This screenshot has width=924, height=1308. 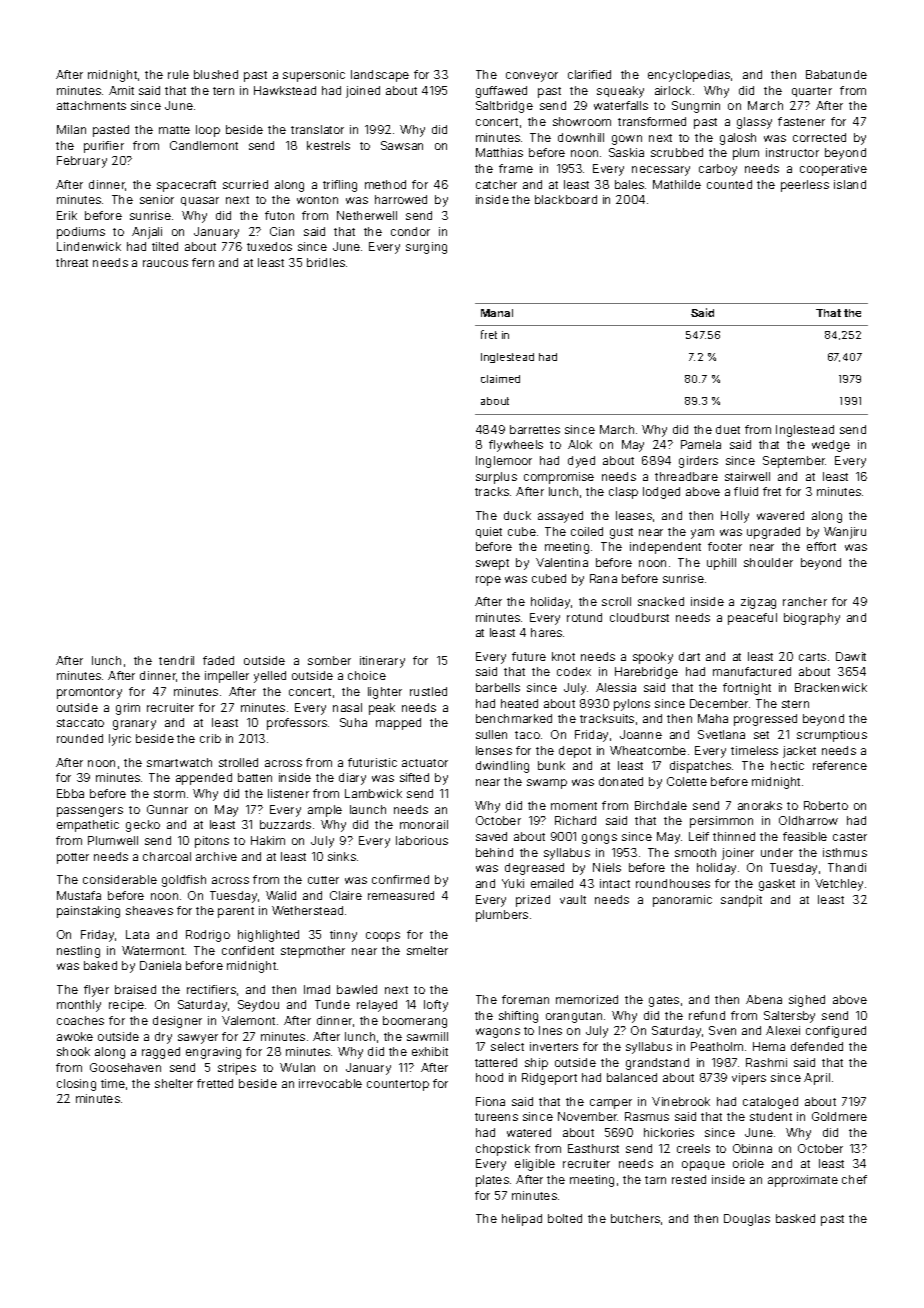 I want to click on helipad, so click(x=522, y=1220).
